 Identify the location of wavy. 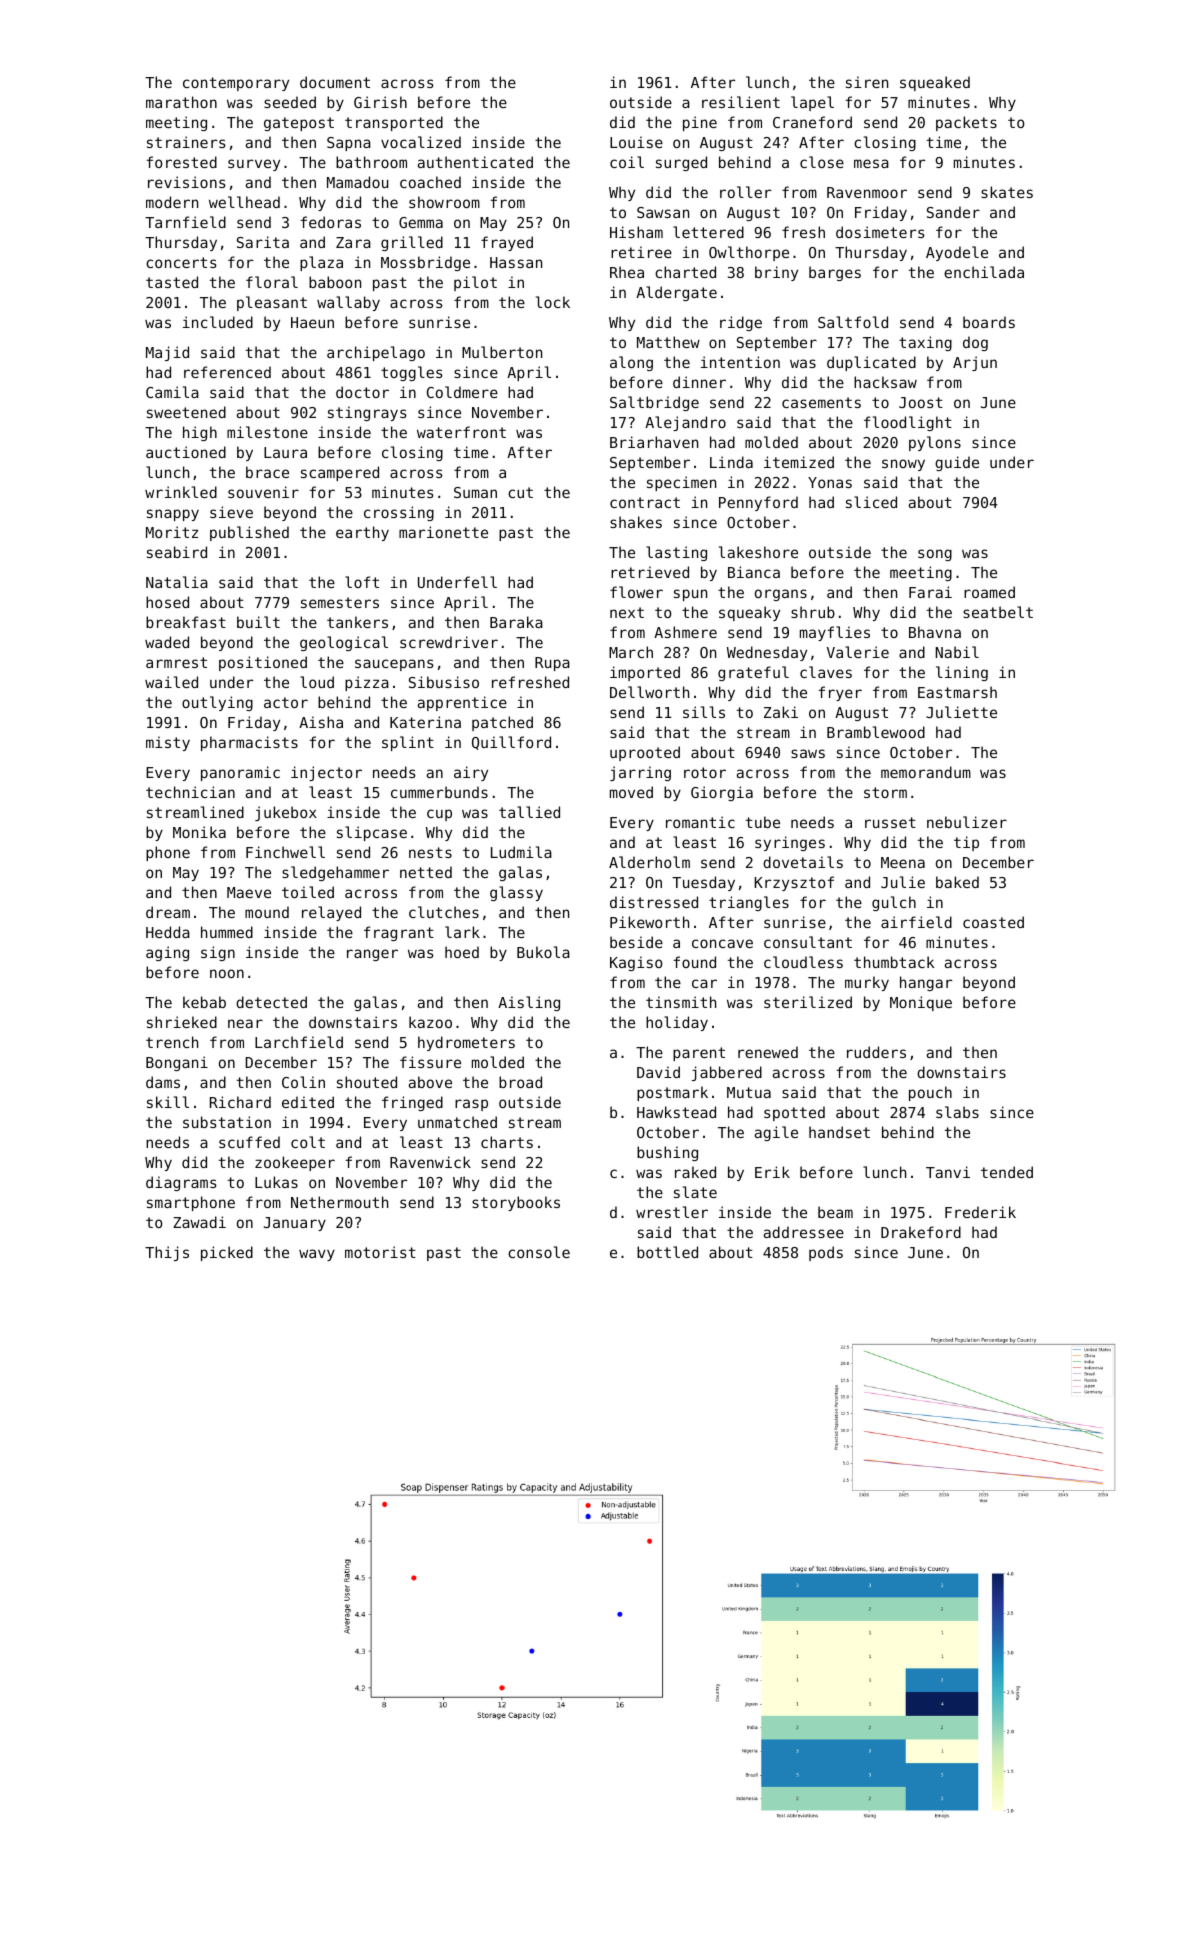
(317, 1255).
